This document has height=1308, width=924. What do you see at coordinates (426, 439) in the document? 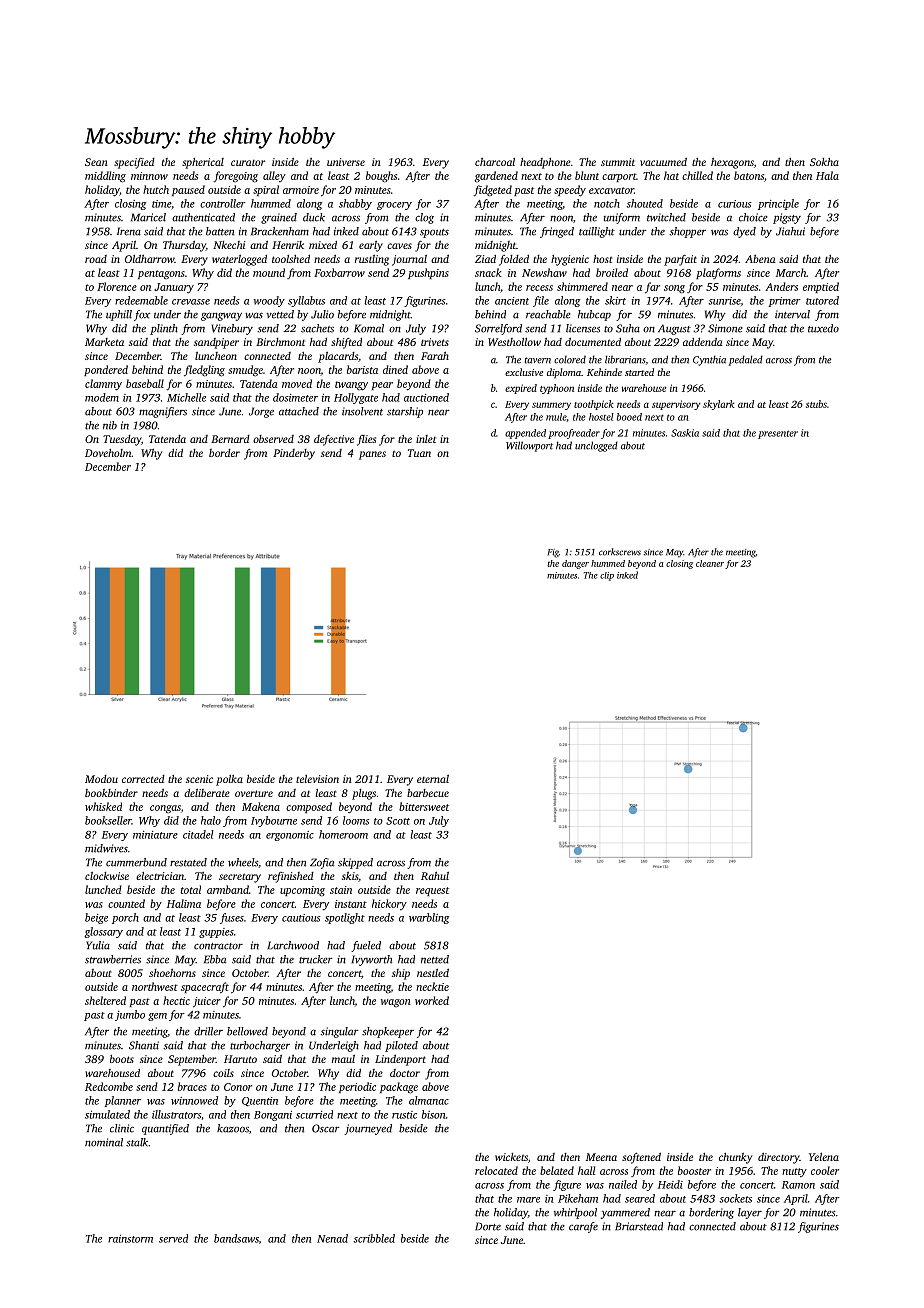
I see `inlet` at bounding box center [426, 439].
